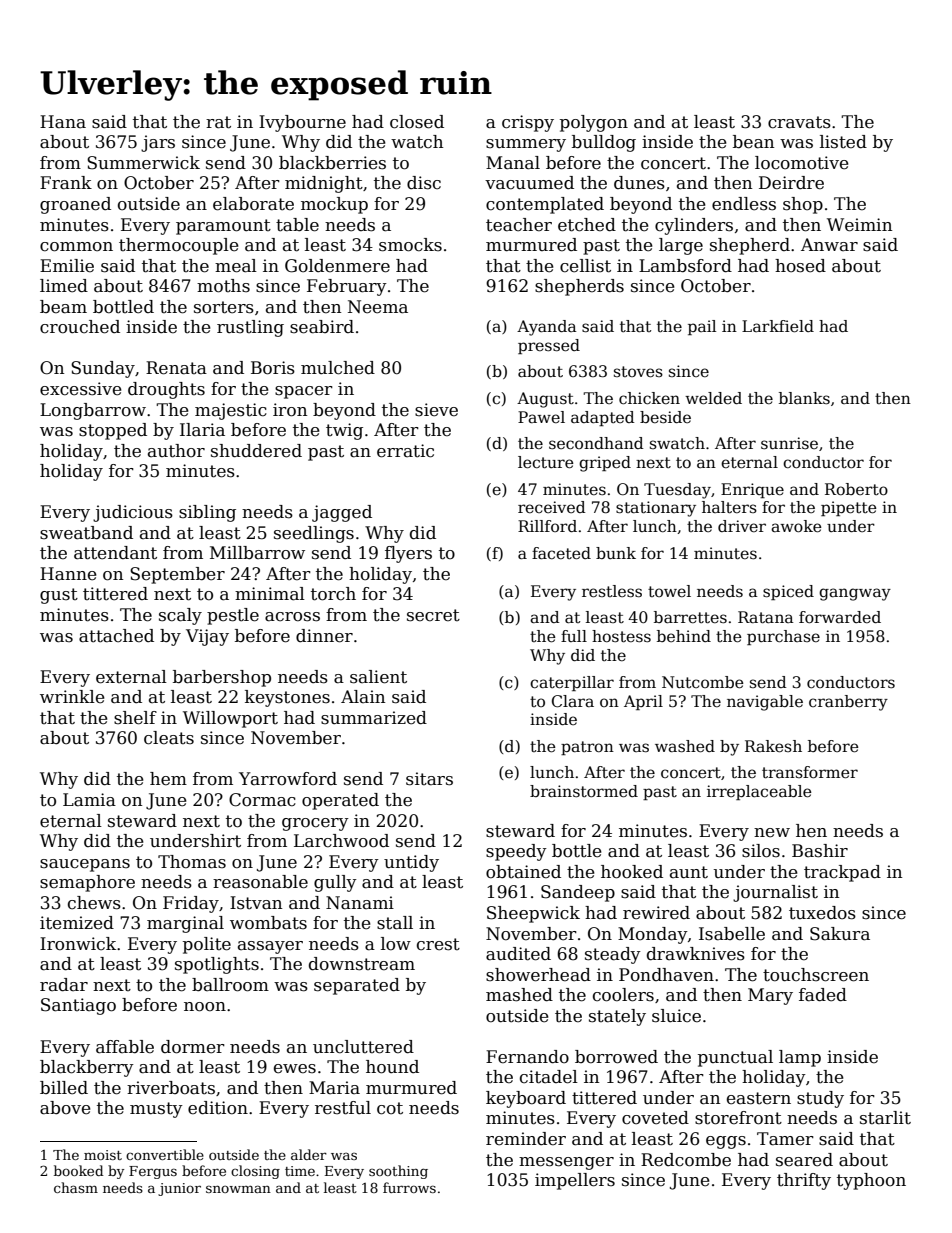  What do you see at coordinates (66, 183) in the image?
I see `Frank` at bounding box center [66, 183].
